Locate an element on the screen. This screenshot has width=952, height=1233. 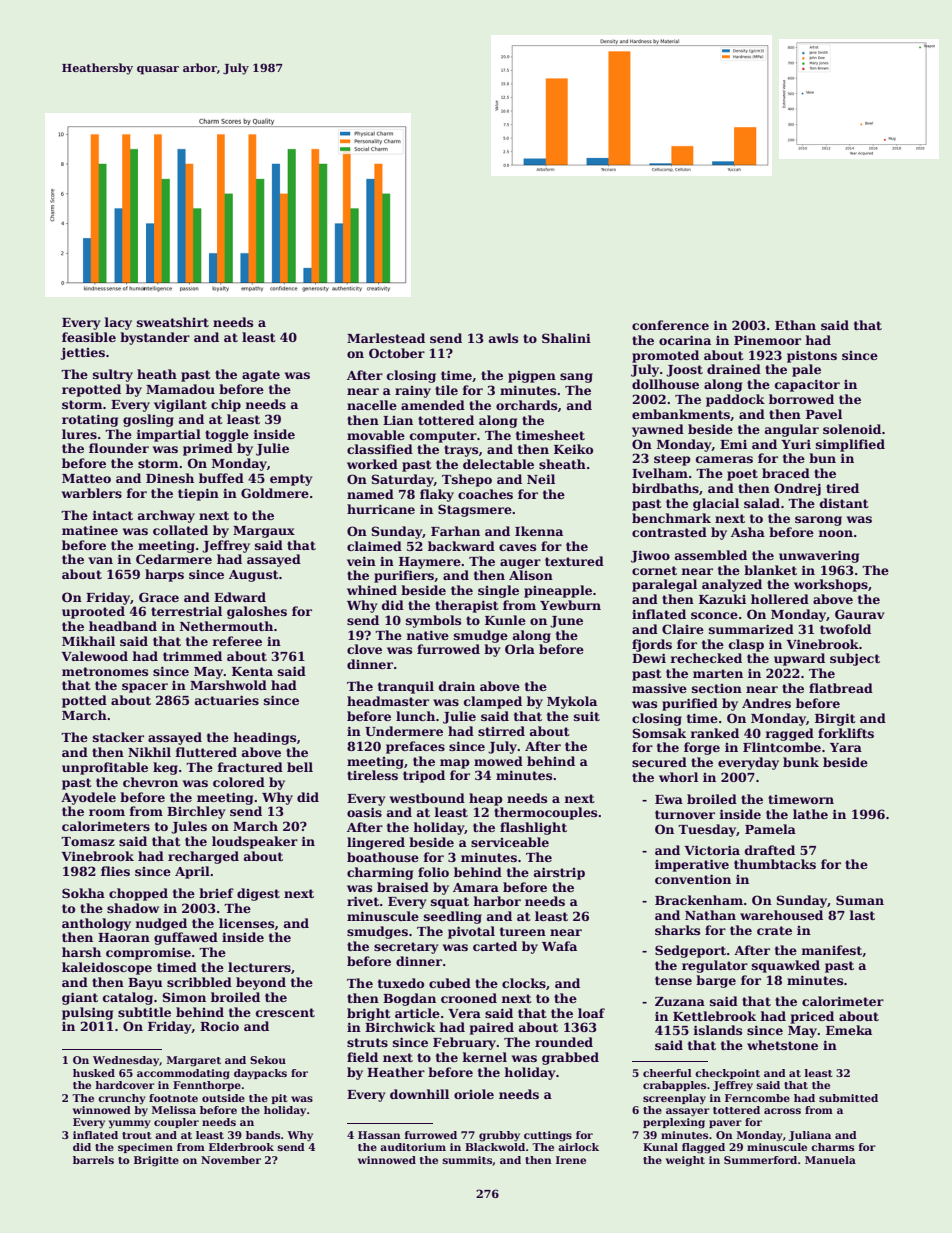
bunk is located at coordinates (801, 762).
